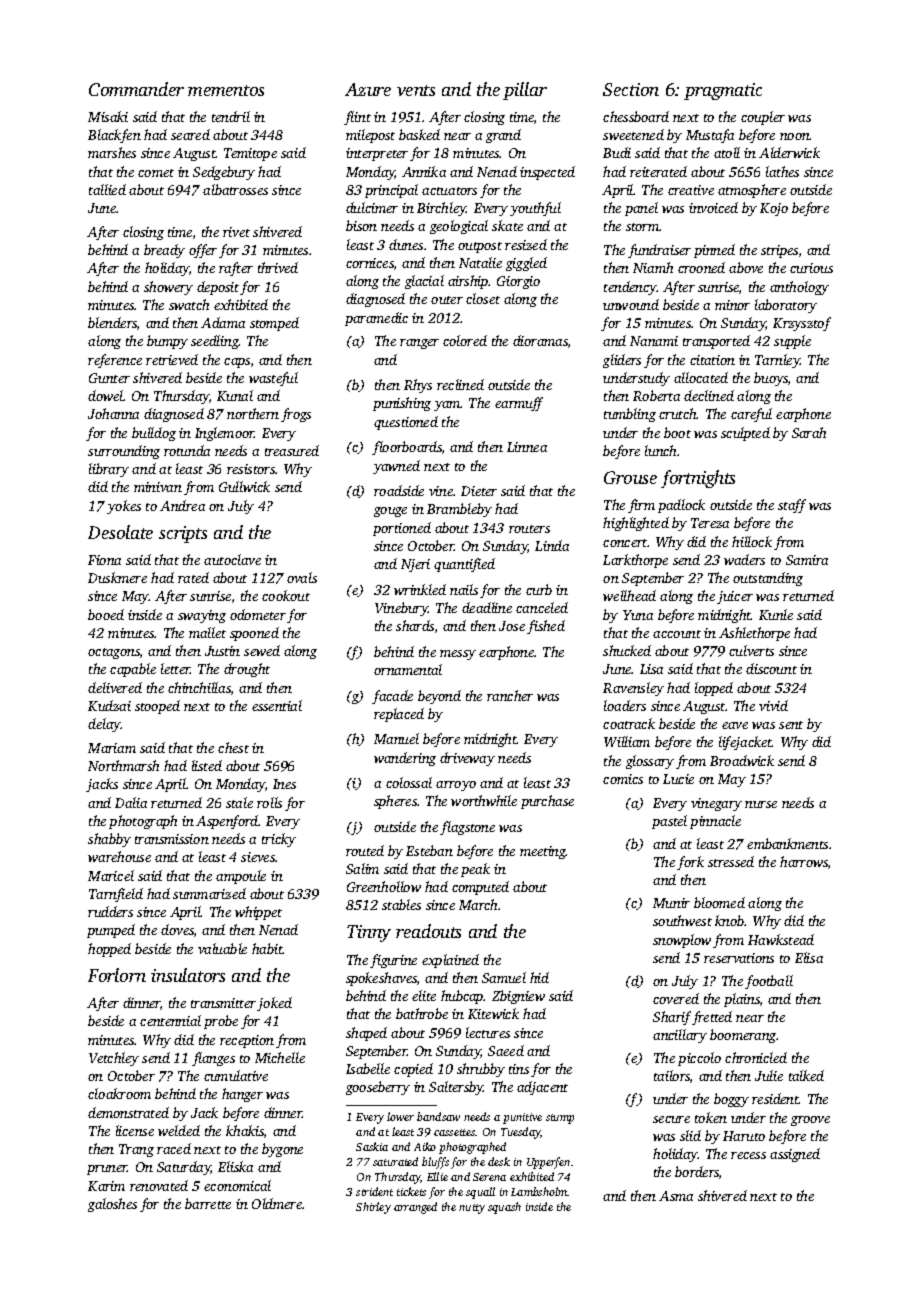 This page has height=1308, width=924. What do you see at coordinates (405, 759) in the page?
I see `wandering` at bounding box center [405, 759].
